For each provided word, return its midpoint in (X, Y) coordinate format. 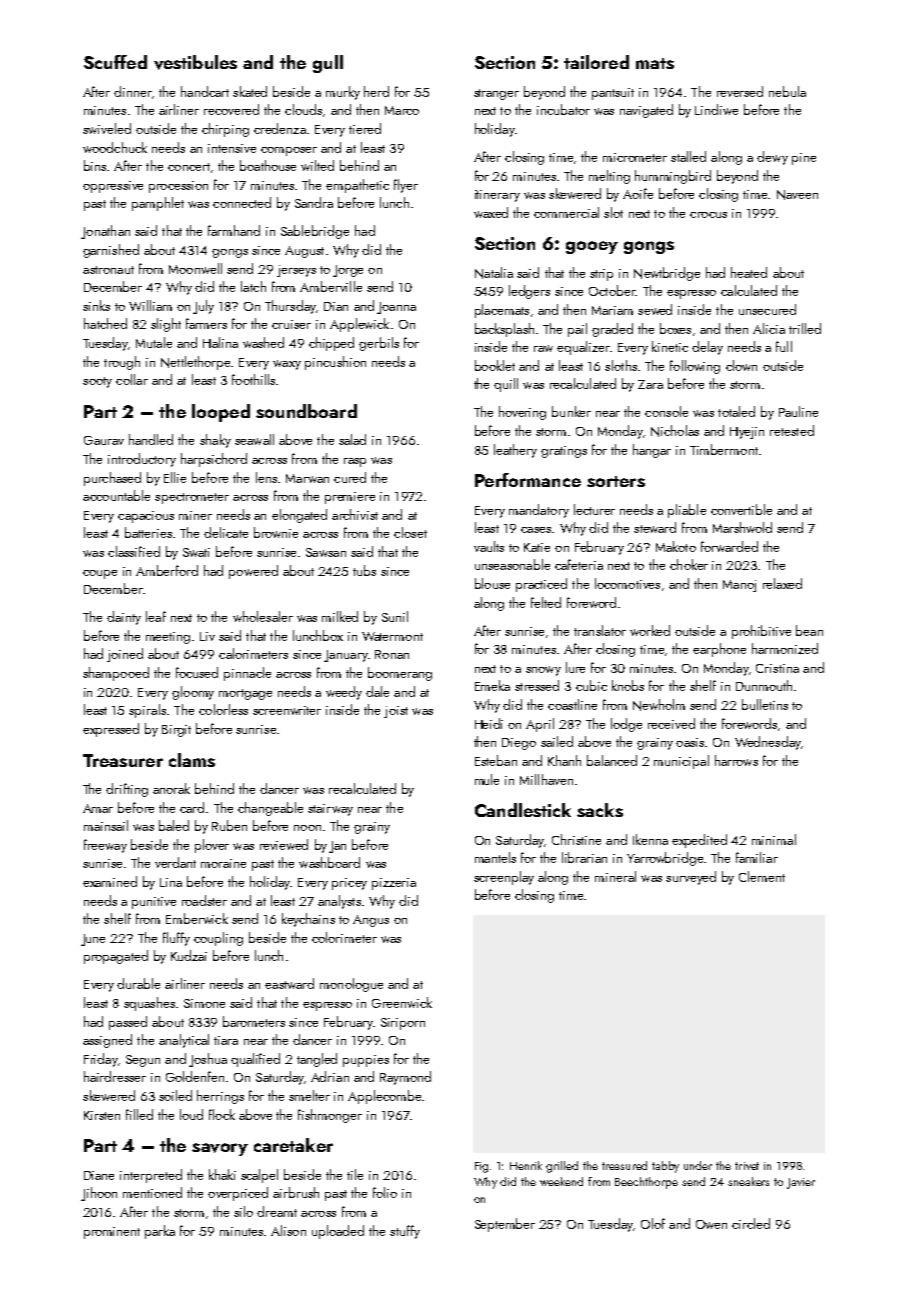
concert (189, 167)
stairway (330, 810)
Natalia (494, 273)
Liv (207, 636)
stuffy (405, 1232)
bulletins (765, 704)
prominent (112, 1233)
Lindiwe (716, 109)
